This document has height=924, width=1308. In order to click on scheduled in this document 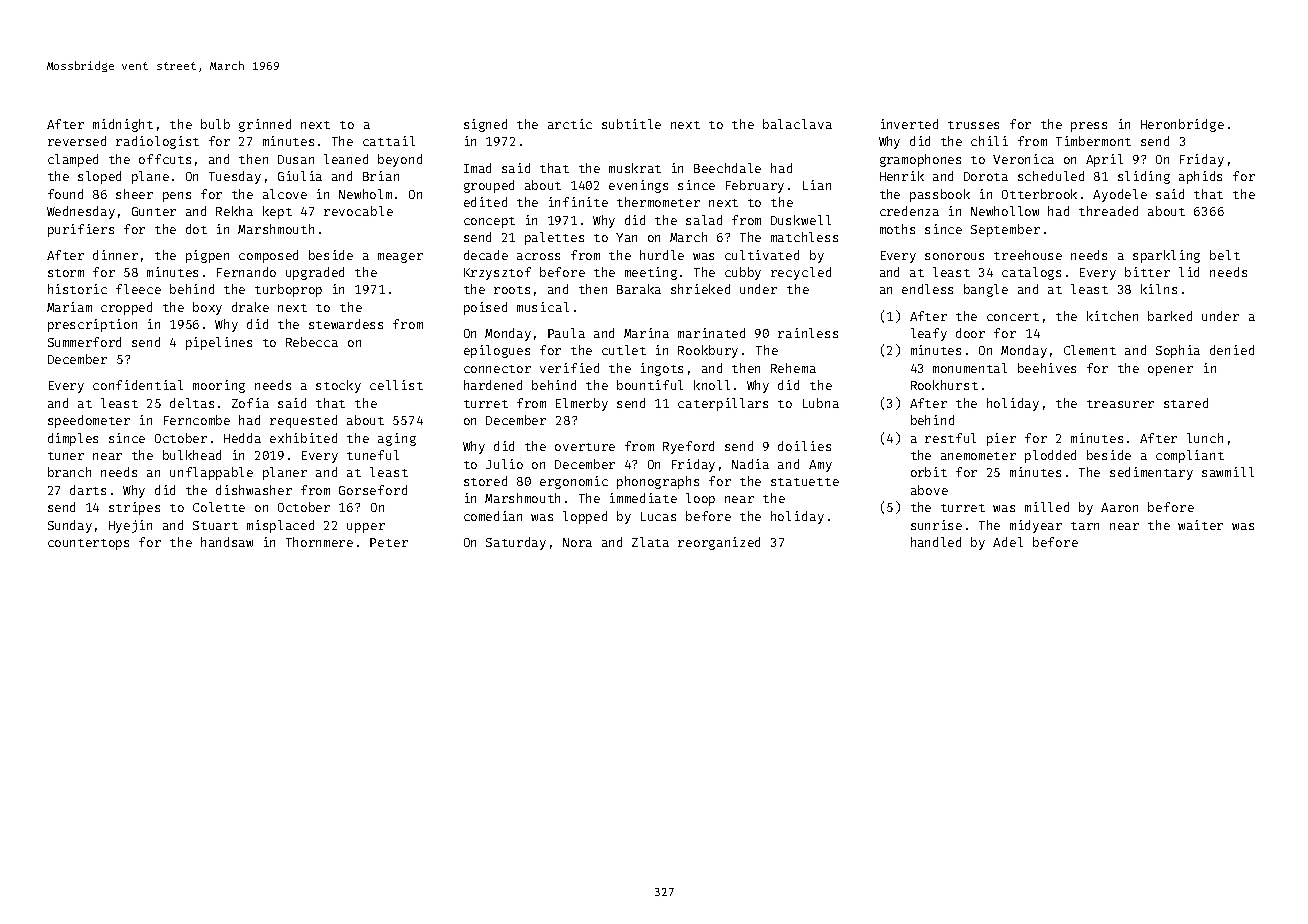, I will do `click(1051, 176)`.
